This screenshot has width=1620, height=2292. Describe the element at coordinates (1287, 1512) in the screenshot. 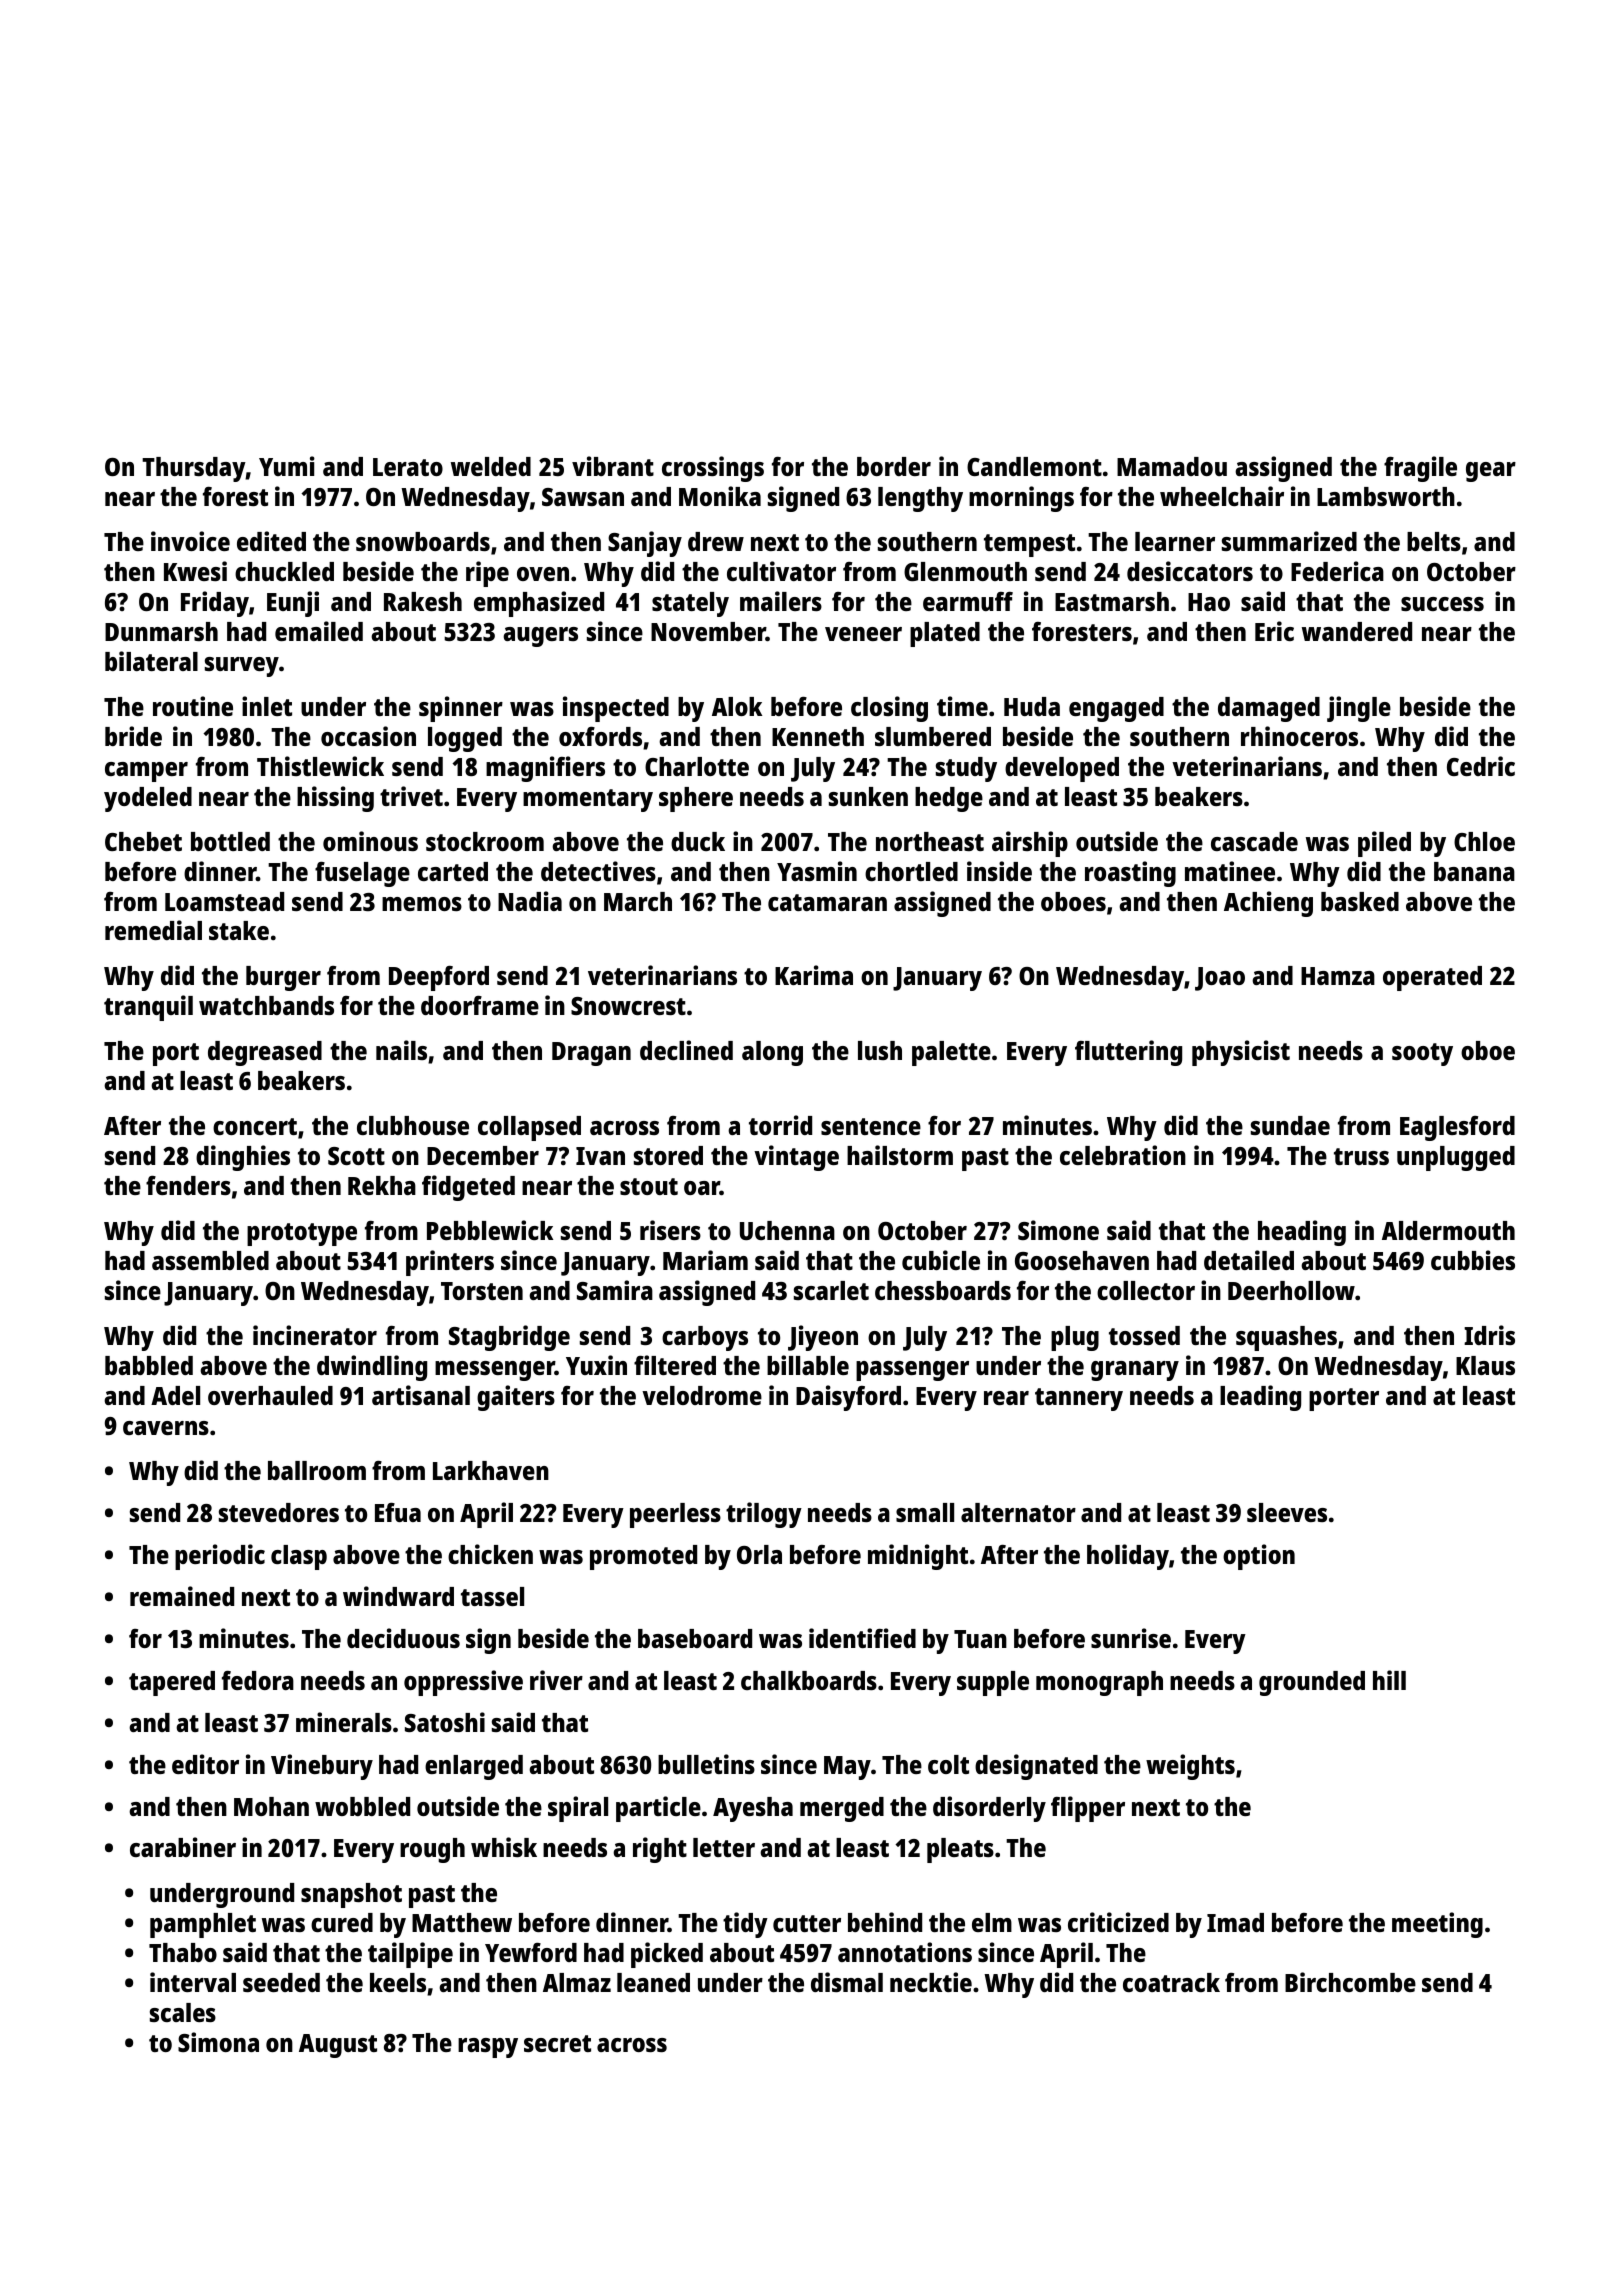

I see `sleeves` at that location.
